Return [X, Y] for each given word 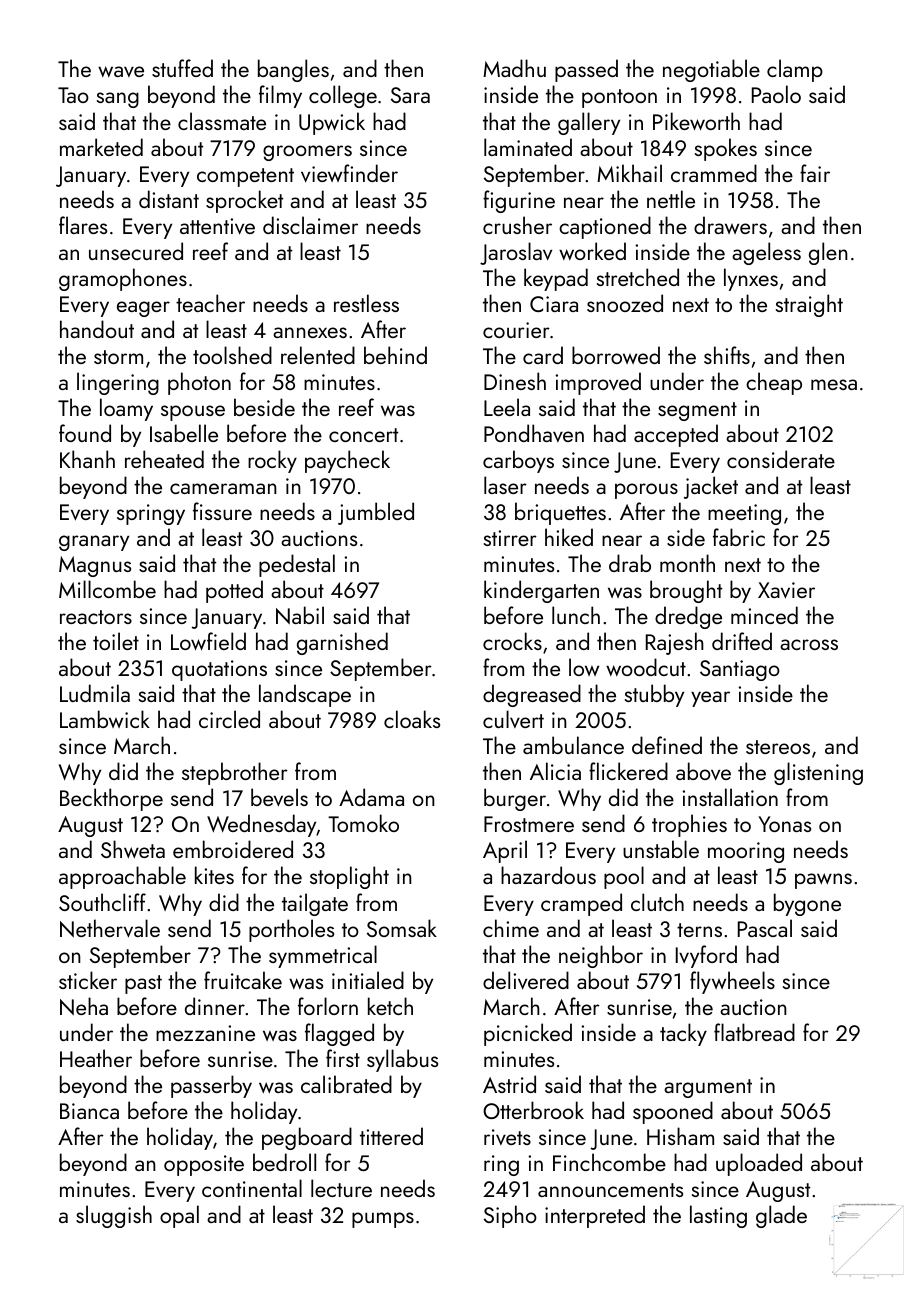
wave [121, 71]
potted [234, 591]
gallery [589, 123]
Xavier [786, 590]
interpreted [595, 1216]
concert [363, 435]
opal [179, 1216]
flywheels [732, 982]
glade [781, 1216]
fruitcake [243, 980]
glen [828, 253]
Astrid [509, 1084]
